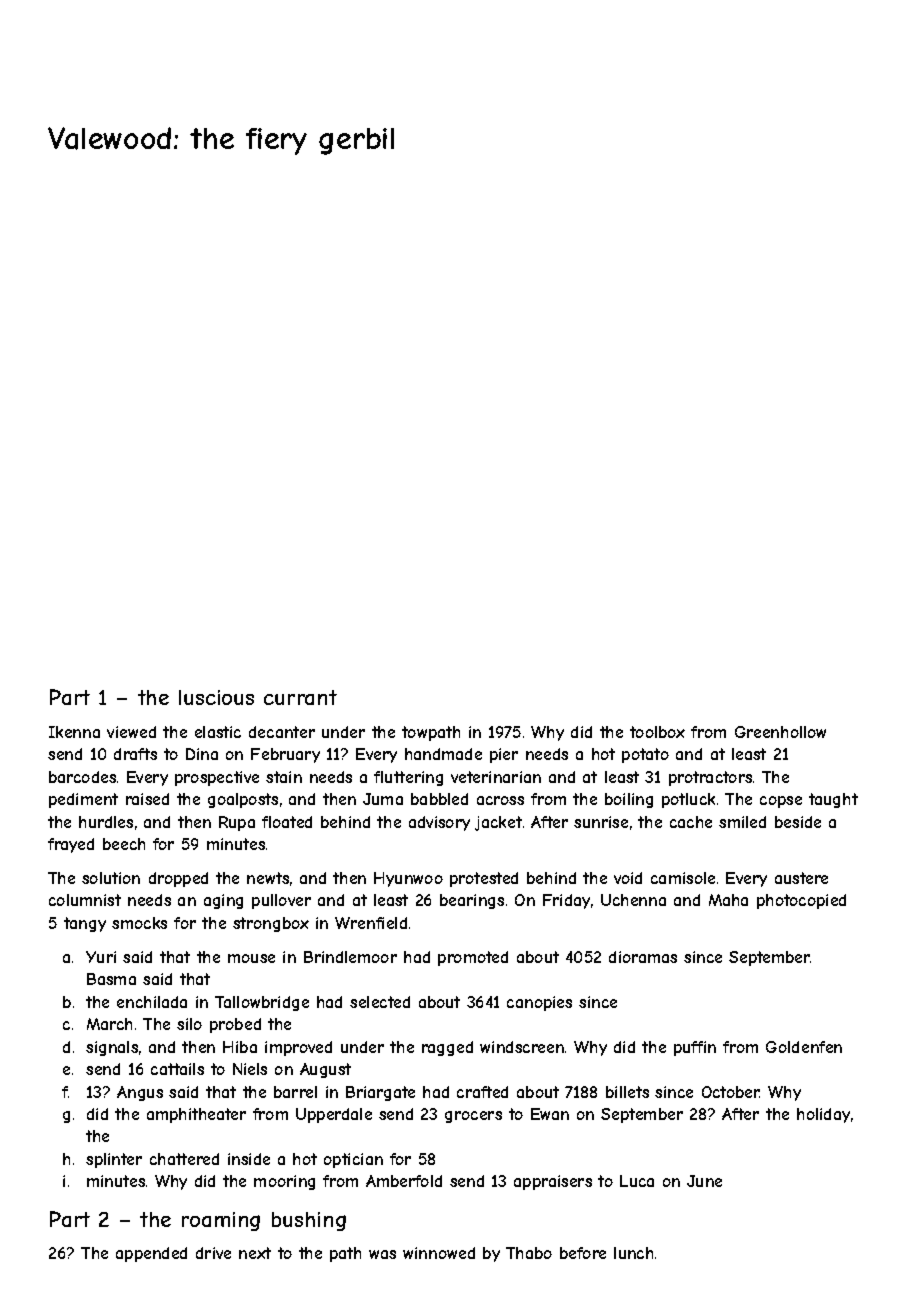 Image resolution: width=908 pixels, height=1316 pixels. What do you see at coordinates (833, 800) in the image?
I see `taught` at bounding box center [833, 800].
